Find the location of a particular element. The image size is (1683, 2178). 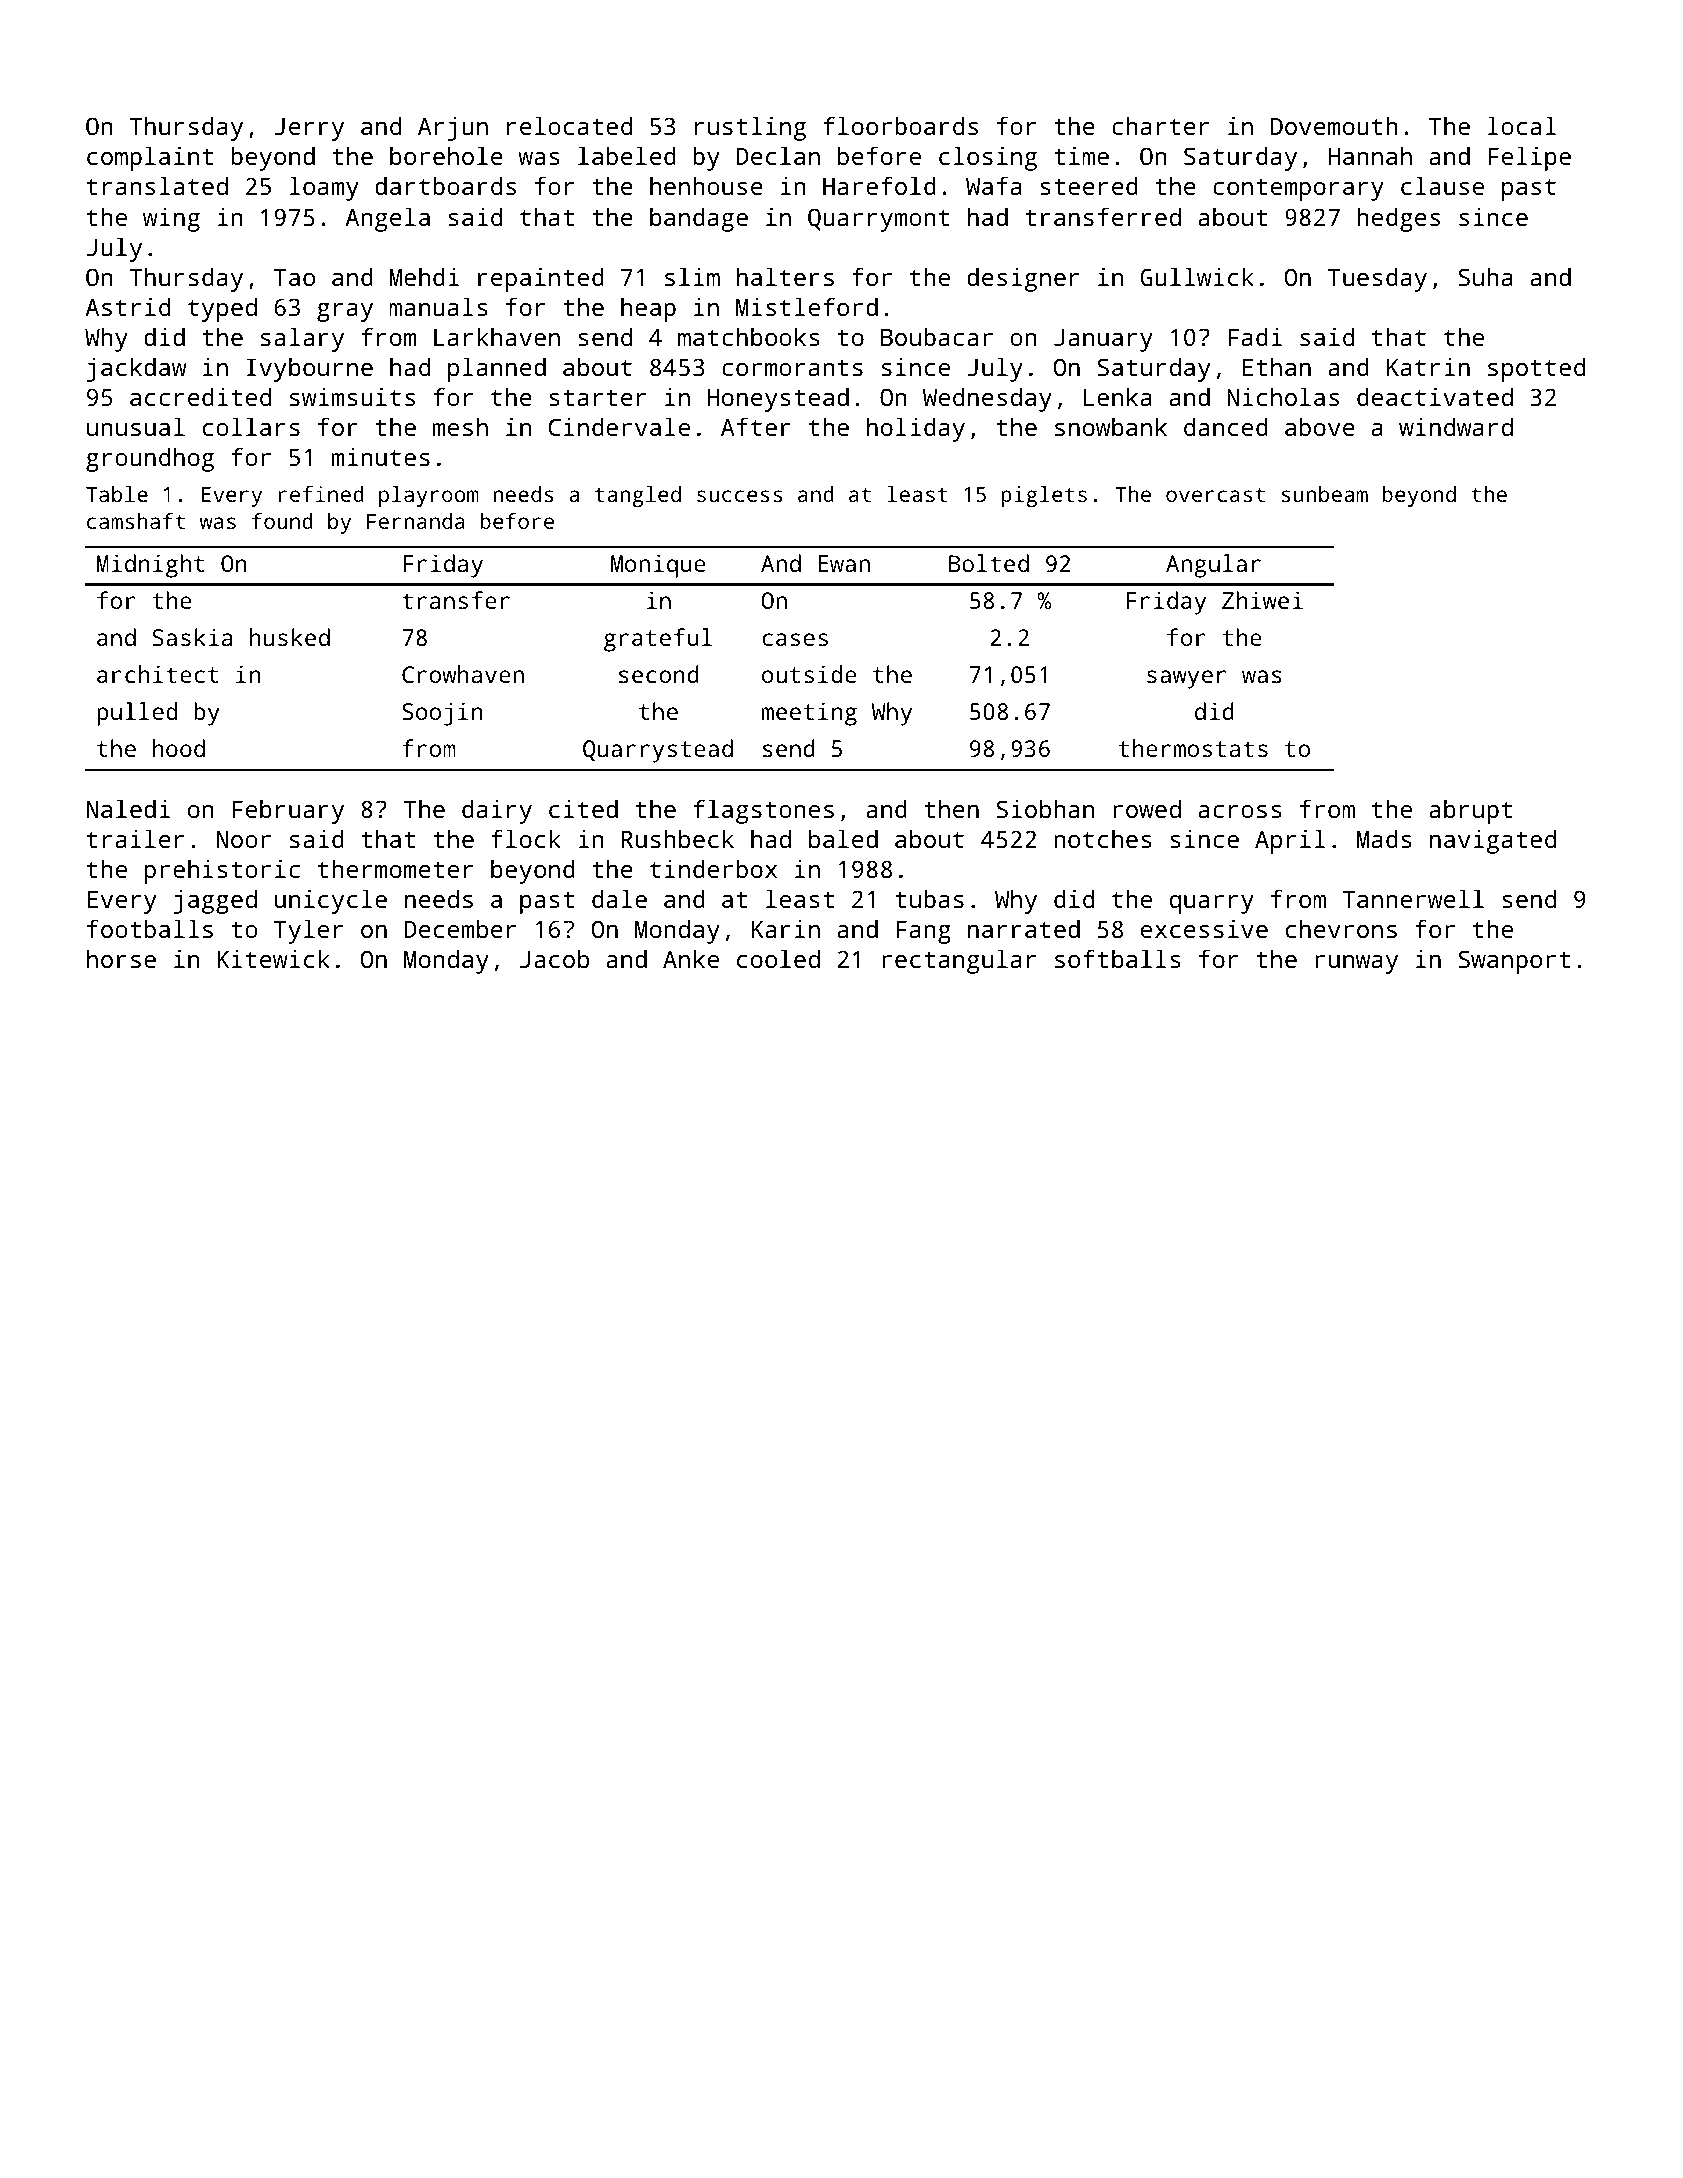

Siobhan is located at coordinates (1045, 808).
